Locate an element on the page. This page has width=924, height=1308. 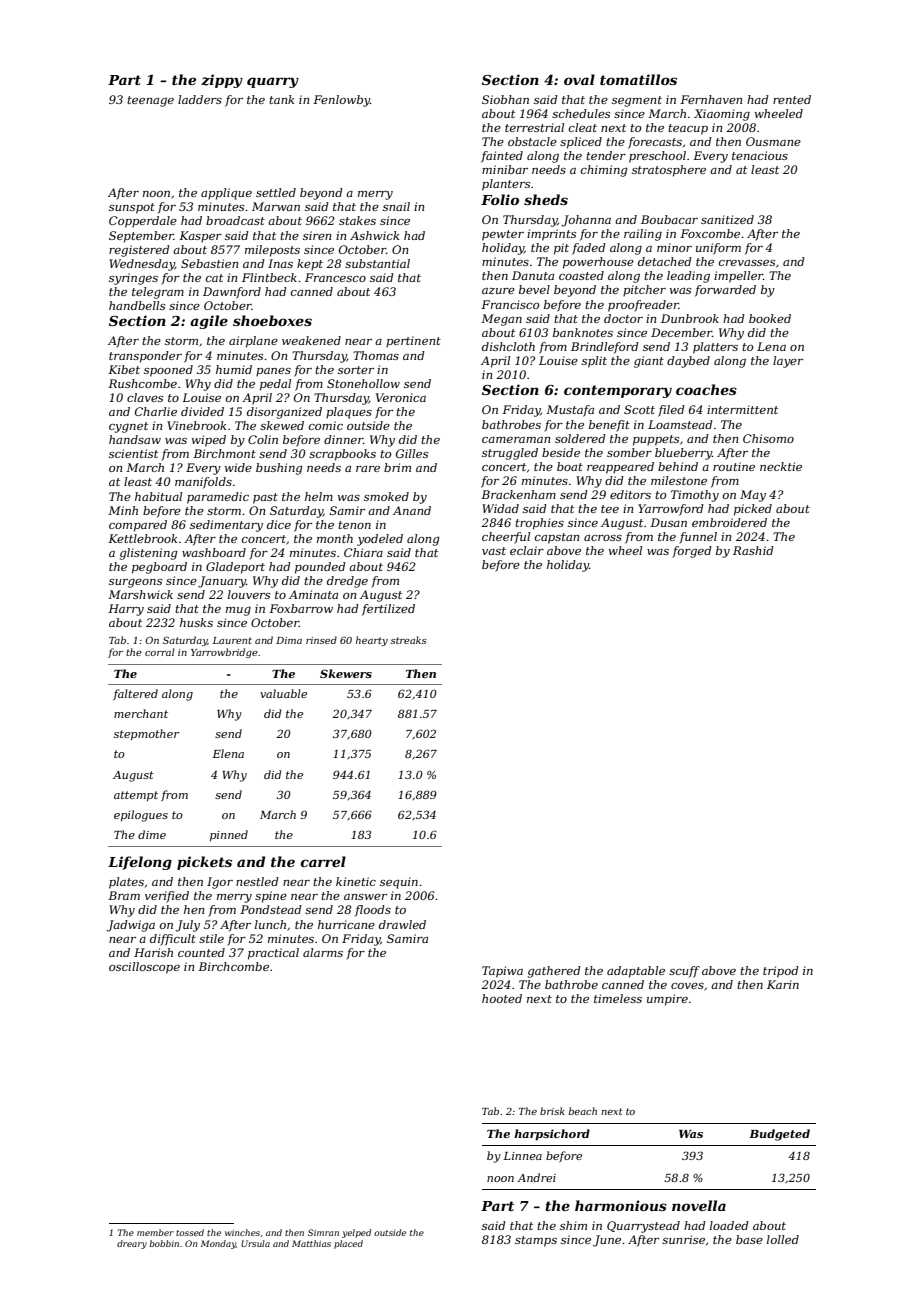
Chisomo is located at coordinates (768, 438).
